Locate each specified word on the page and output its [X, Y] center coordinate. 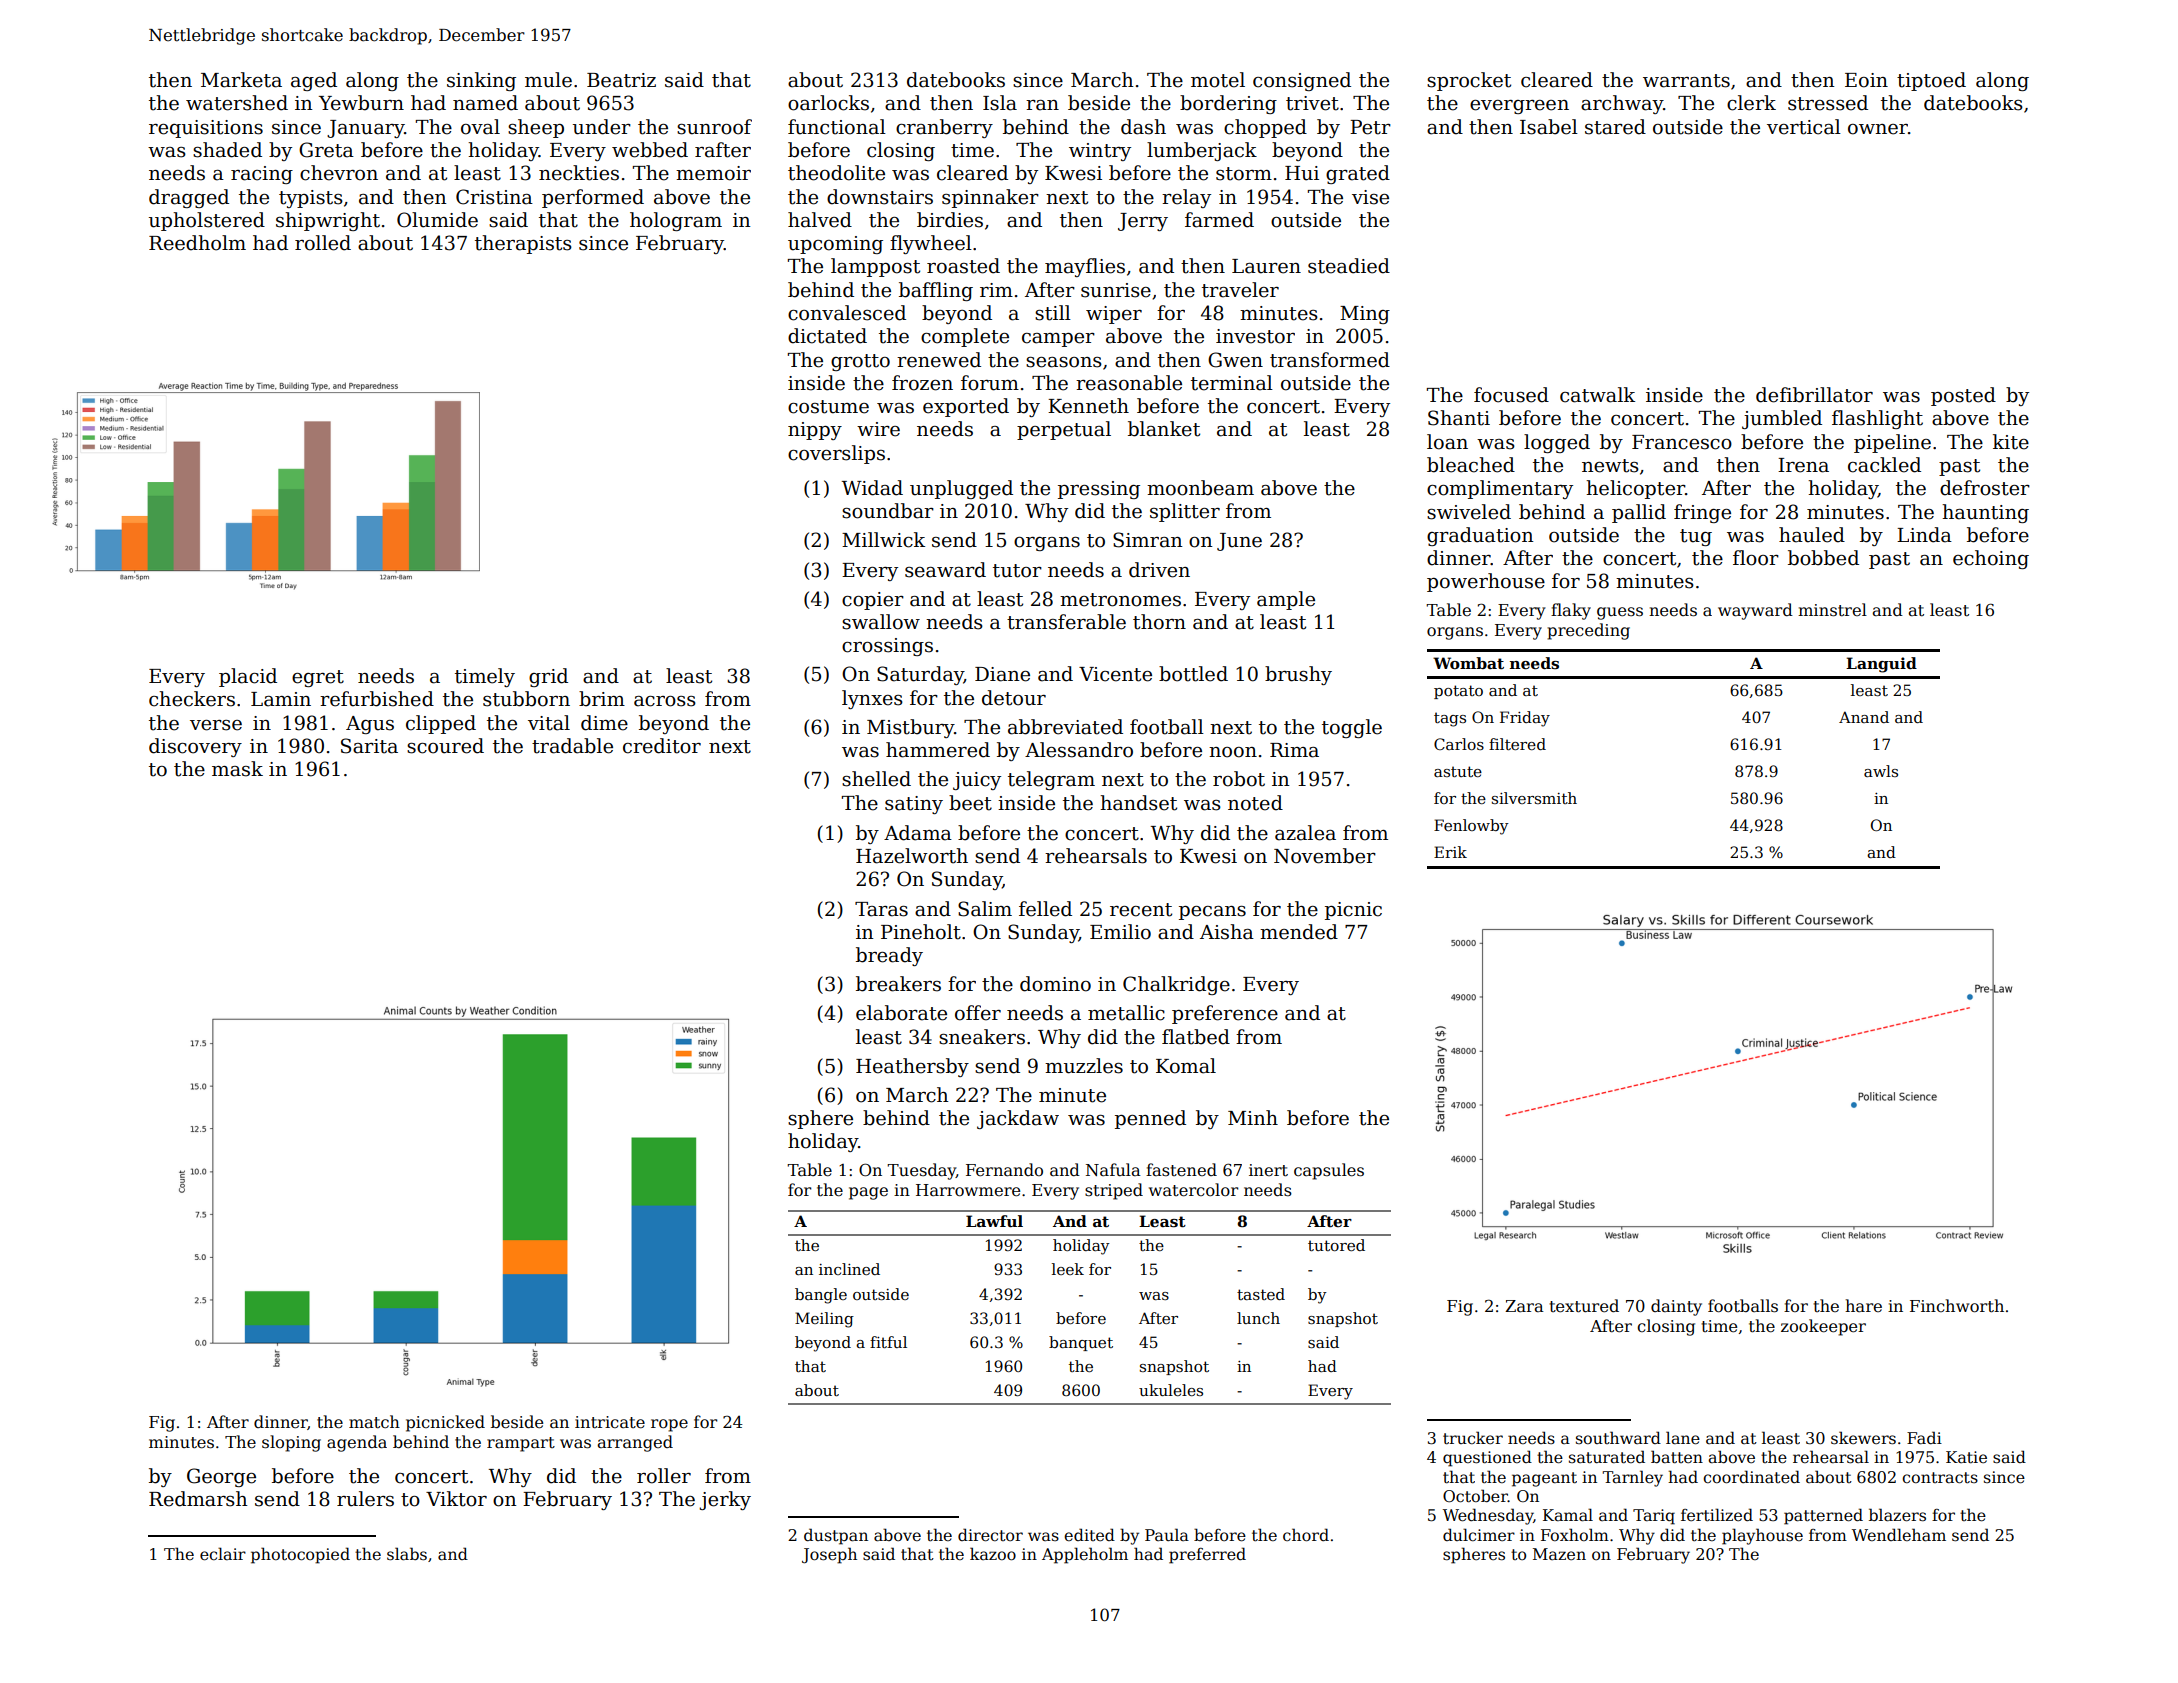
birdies [950, 220]
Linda [1924, 535]
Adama [918, 833]
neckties [579, 173]
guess [1620, 613]
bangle [821, 1296]
